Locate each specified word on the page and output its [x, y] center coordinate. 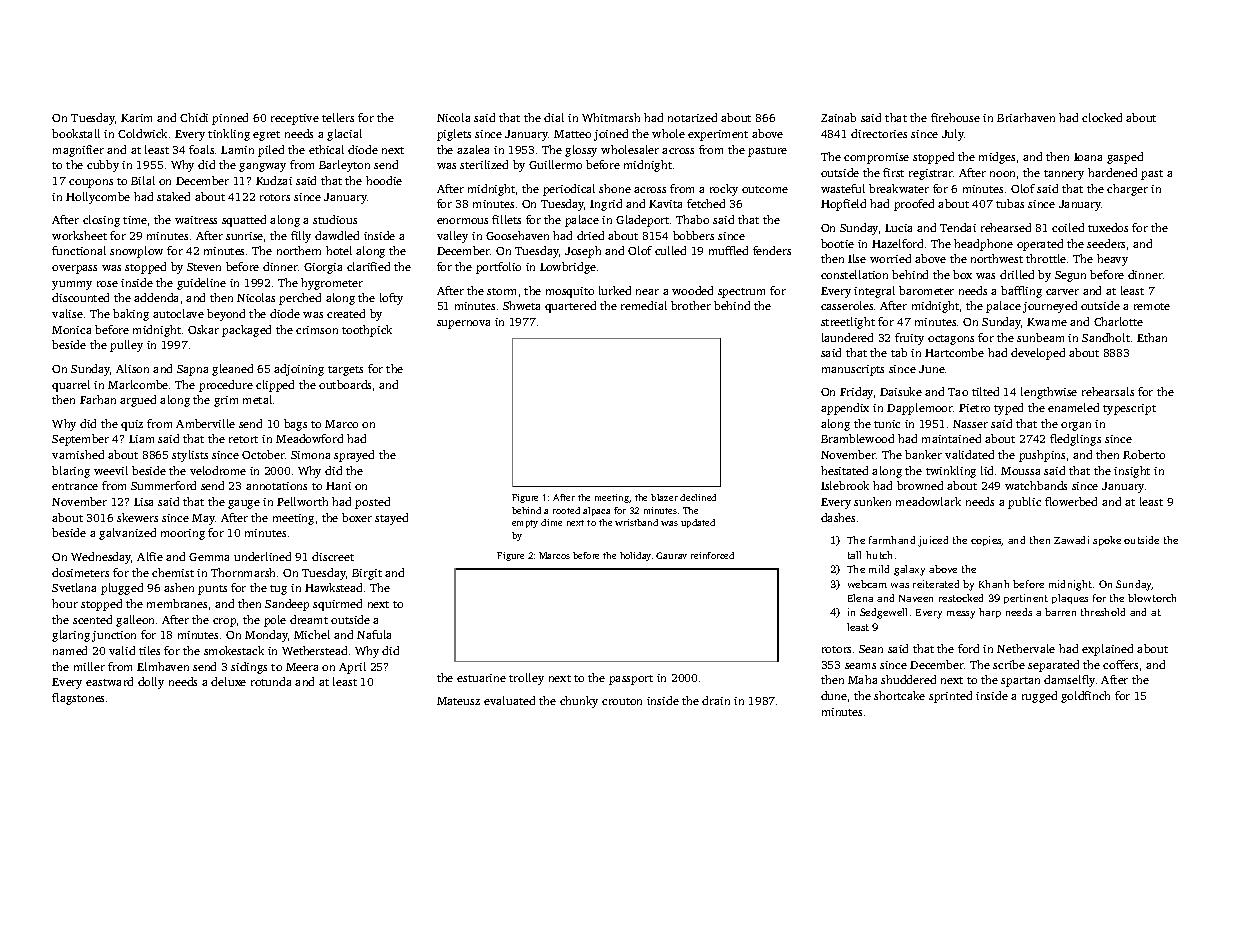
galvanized [127, 534]
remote [1152, 306]
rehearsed [1006, 227]
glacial [344, 135]
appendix [845, 409]
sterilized [484, 164]
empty [525, 524]
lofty [391, 299]
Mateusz [458, 701]
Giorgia [323, 268]
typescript [1129, 409]
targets [345, 371]
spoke [1107, 541]
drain [716, 700]
